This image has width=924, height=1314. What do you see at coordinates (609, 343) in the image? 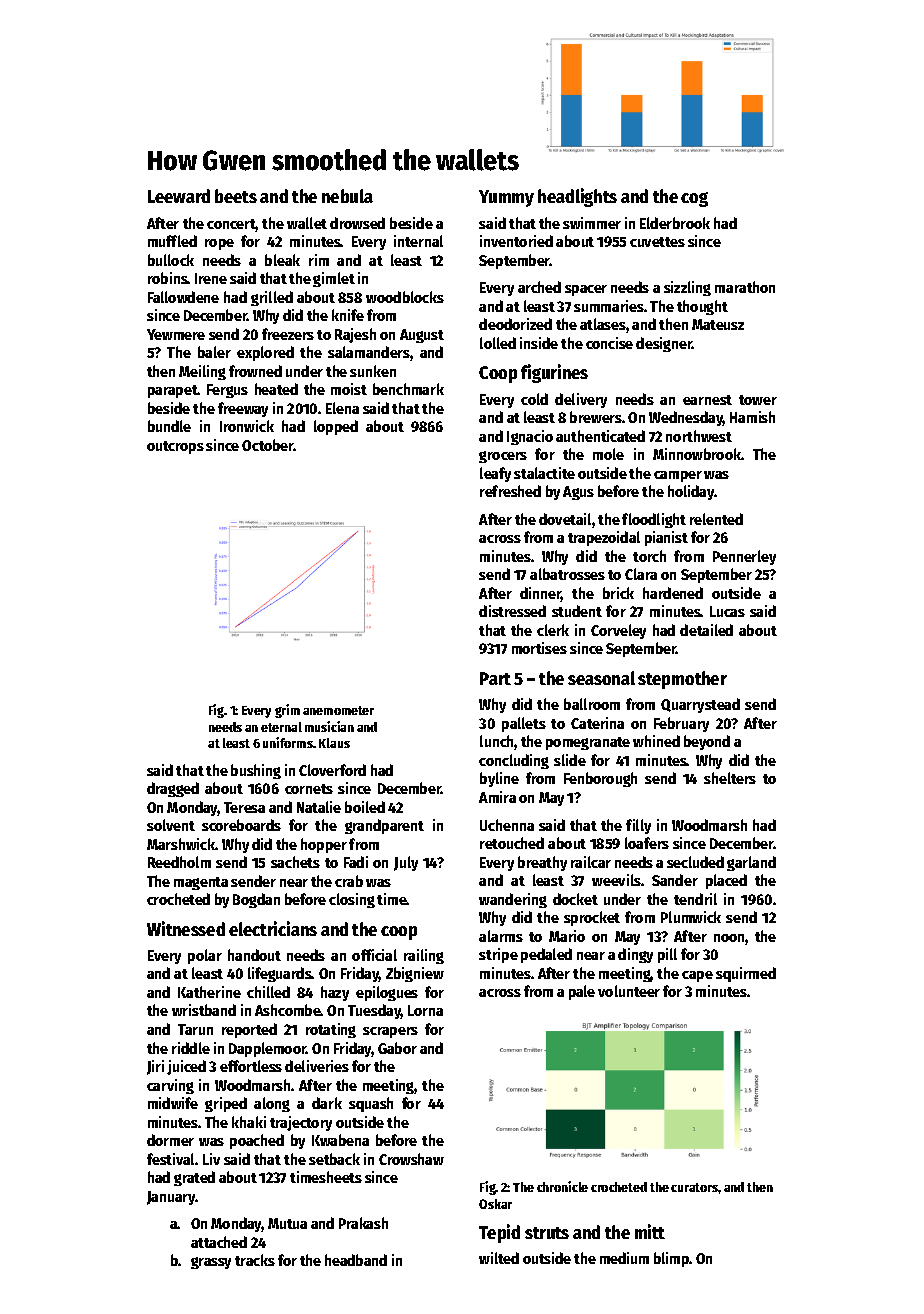
I see `concise` at bounding box center [609, 343].
